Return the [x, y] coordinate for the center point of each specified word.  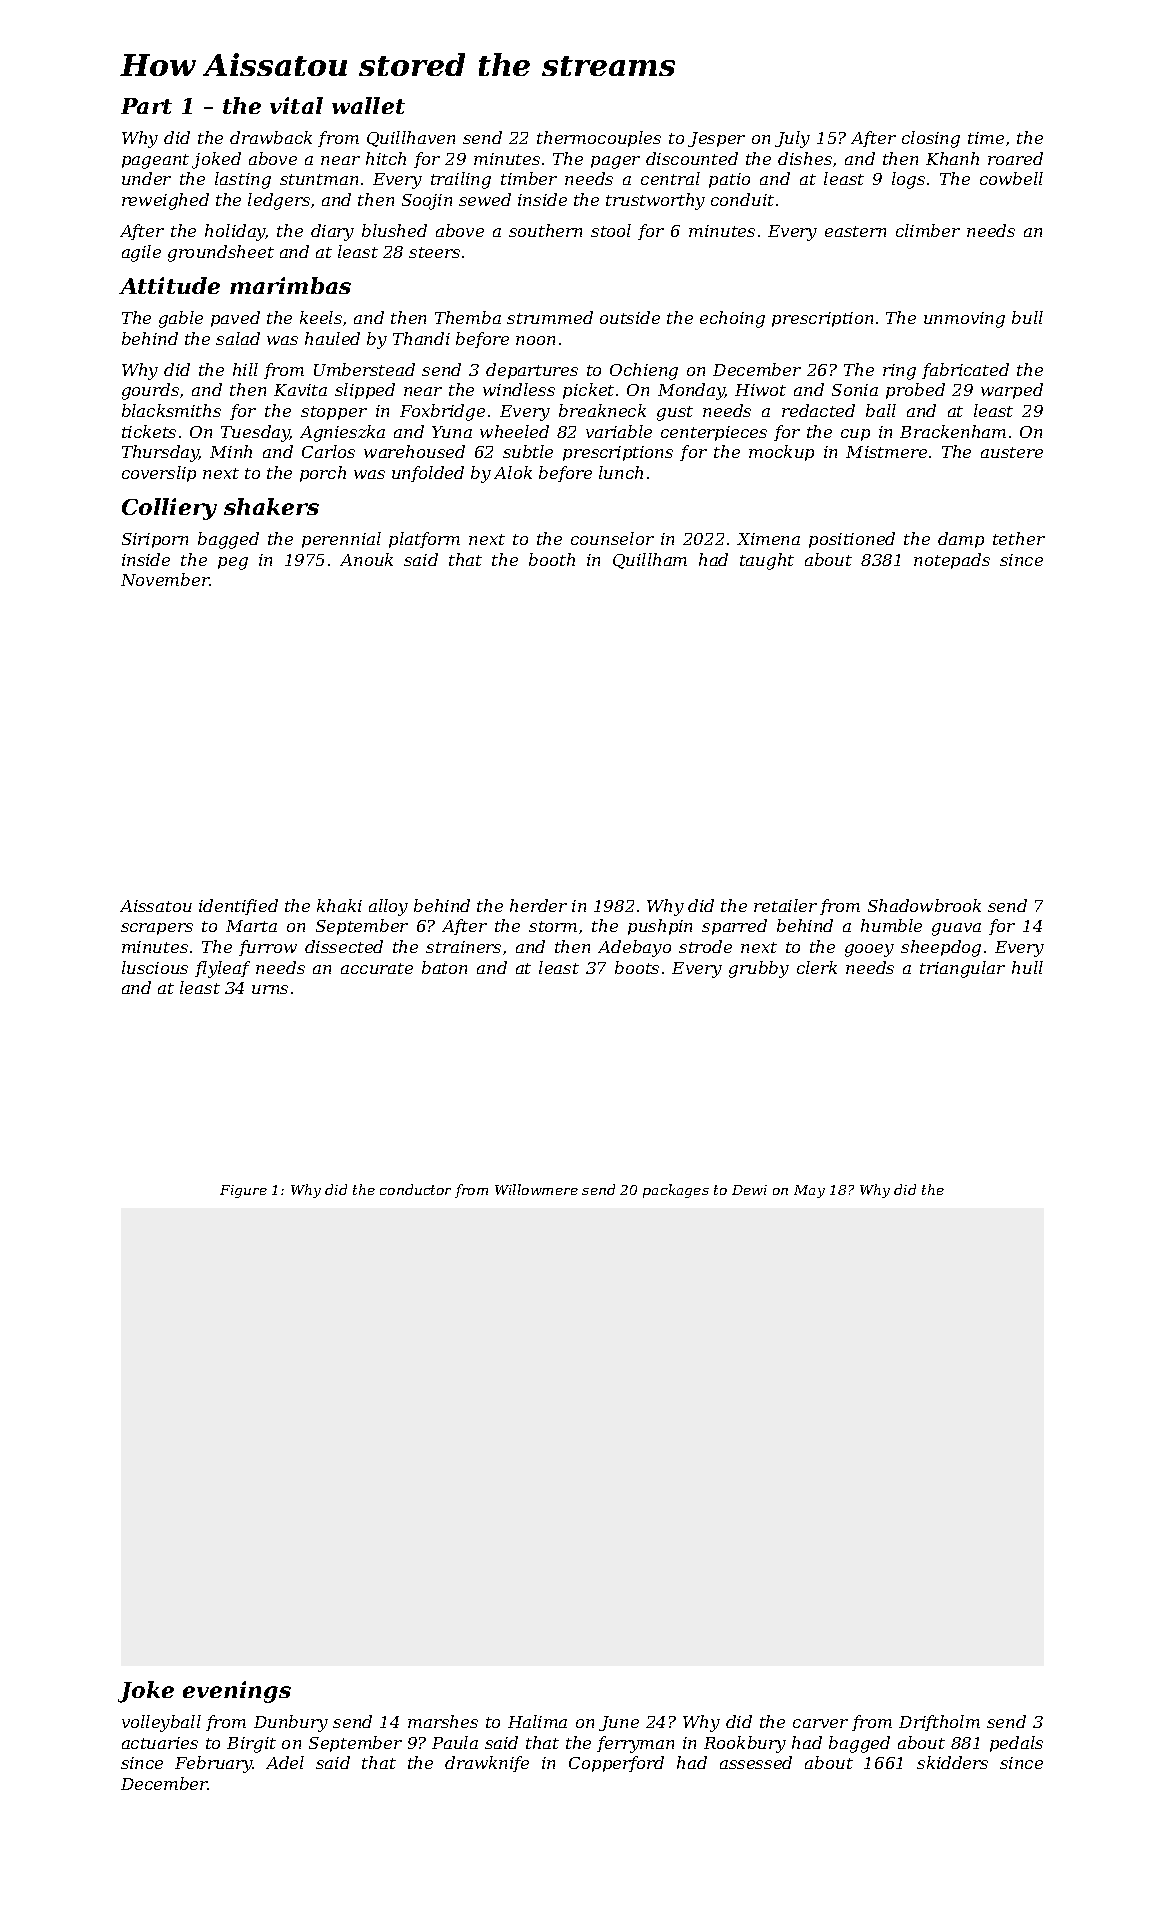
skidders [952, 1762]
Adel [285, 1762]
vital [296, 105]
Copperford [616, 1764]
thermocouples [599, 139]
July [792, 139]
